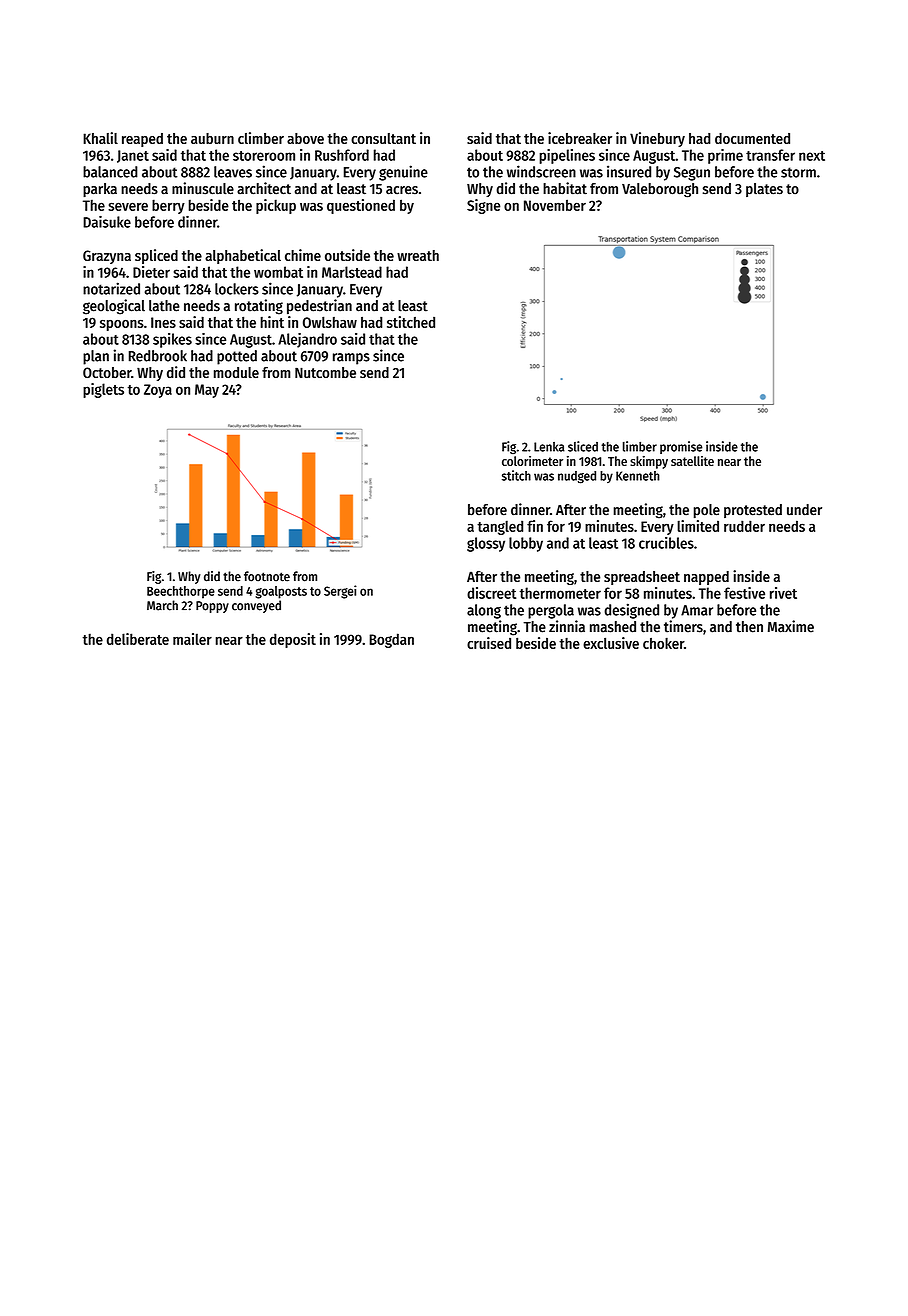  What do you see at coordinates (486, 544) in the screenshot?
I see `glossy` at bounding box center [486, 544].
